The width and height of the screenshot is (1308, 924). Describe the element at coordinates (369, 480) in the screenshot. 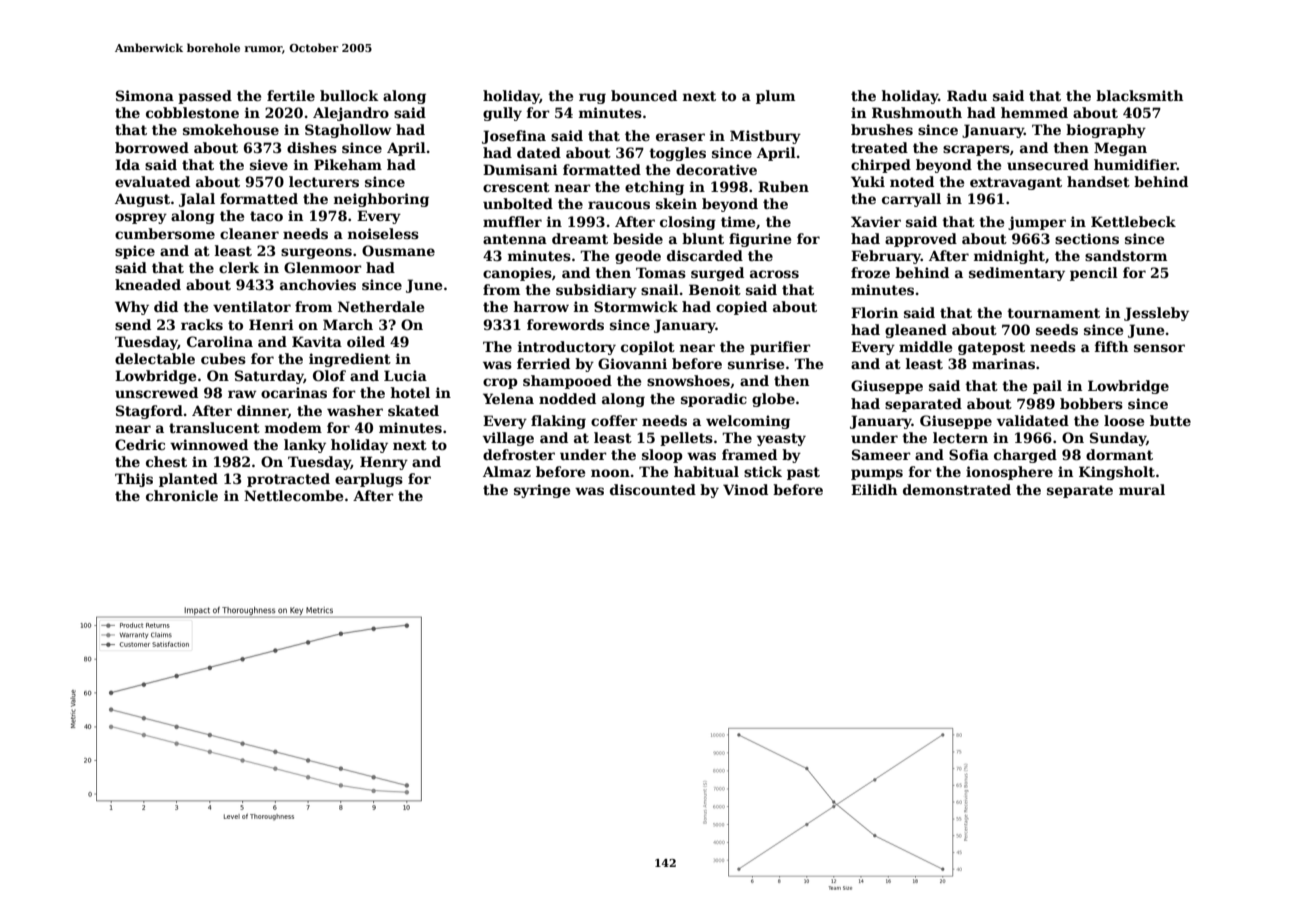

I see `earplugs` at that location.
